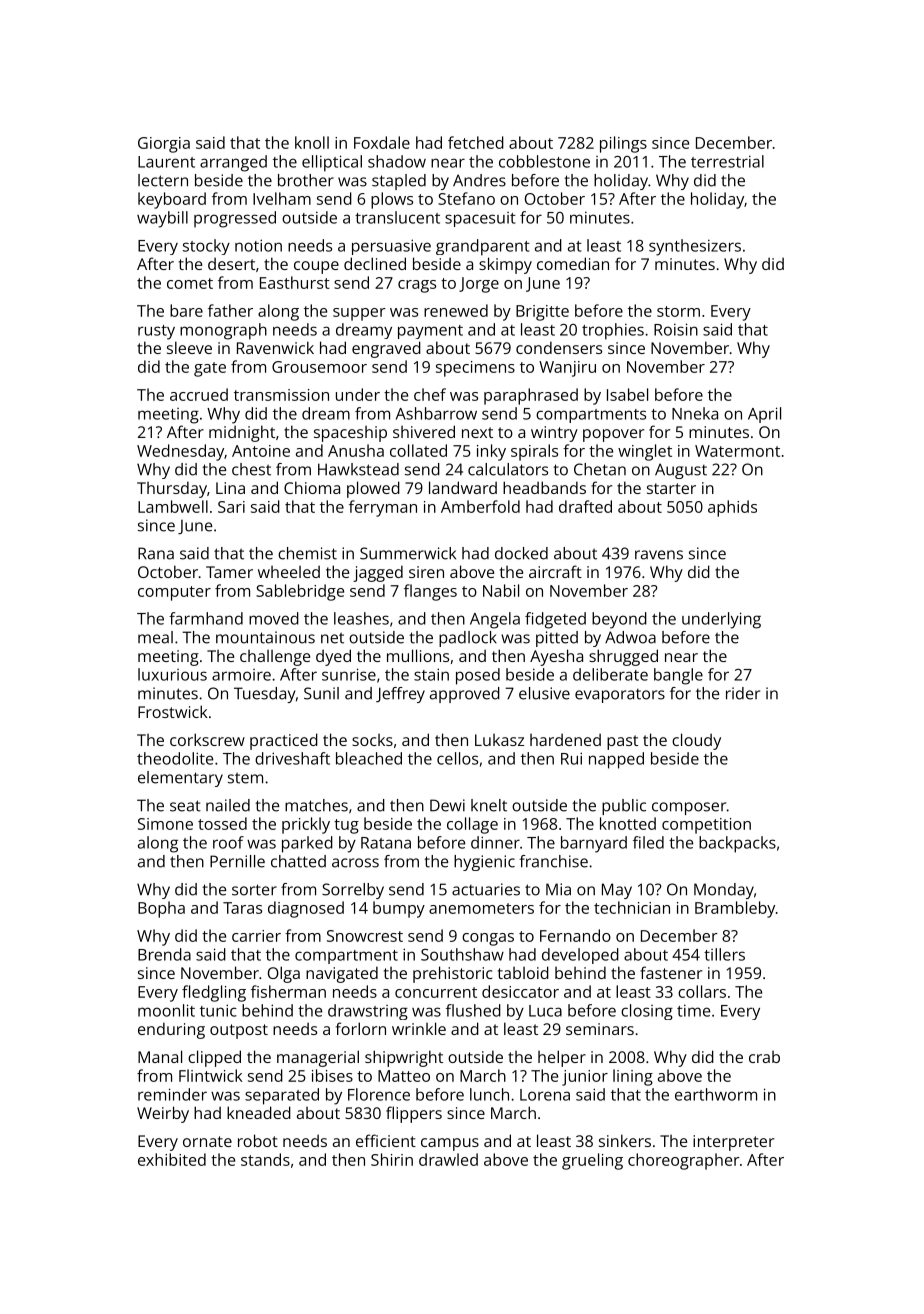  Describe the element at coordinates (174, 593) in the image. I see `computer` at that location.
